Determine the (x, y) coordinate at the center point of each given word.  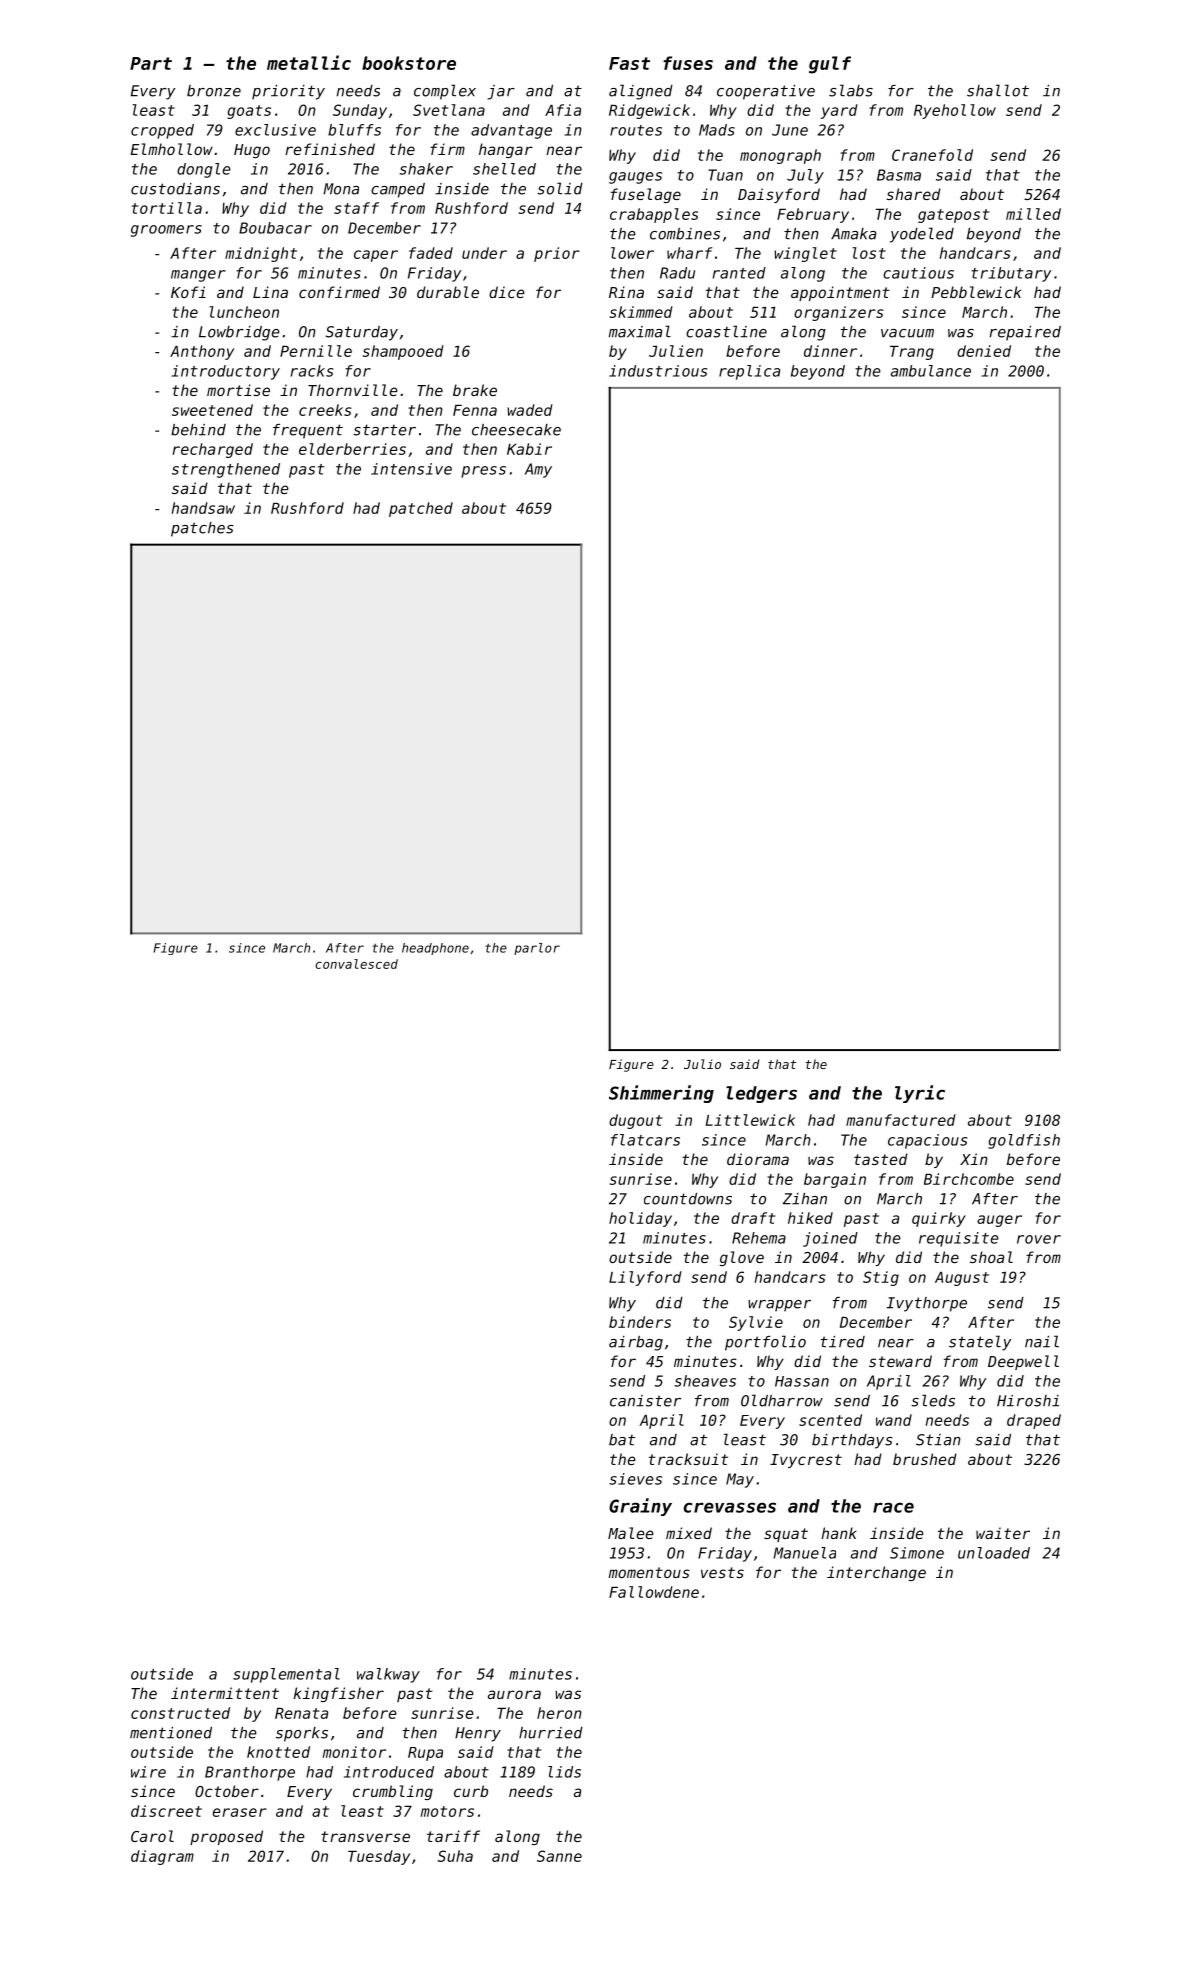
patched (421, 509)
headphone (435, 949)
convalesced (357, 964)
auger (999, 1221)
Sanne (559, 1856)
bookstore (409, 63)
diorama (758, 1159)
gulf (830, 65)
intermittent (225, 1693)
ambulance (931, 371)
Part (151, 63)
